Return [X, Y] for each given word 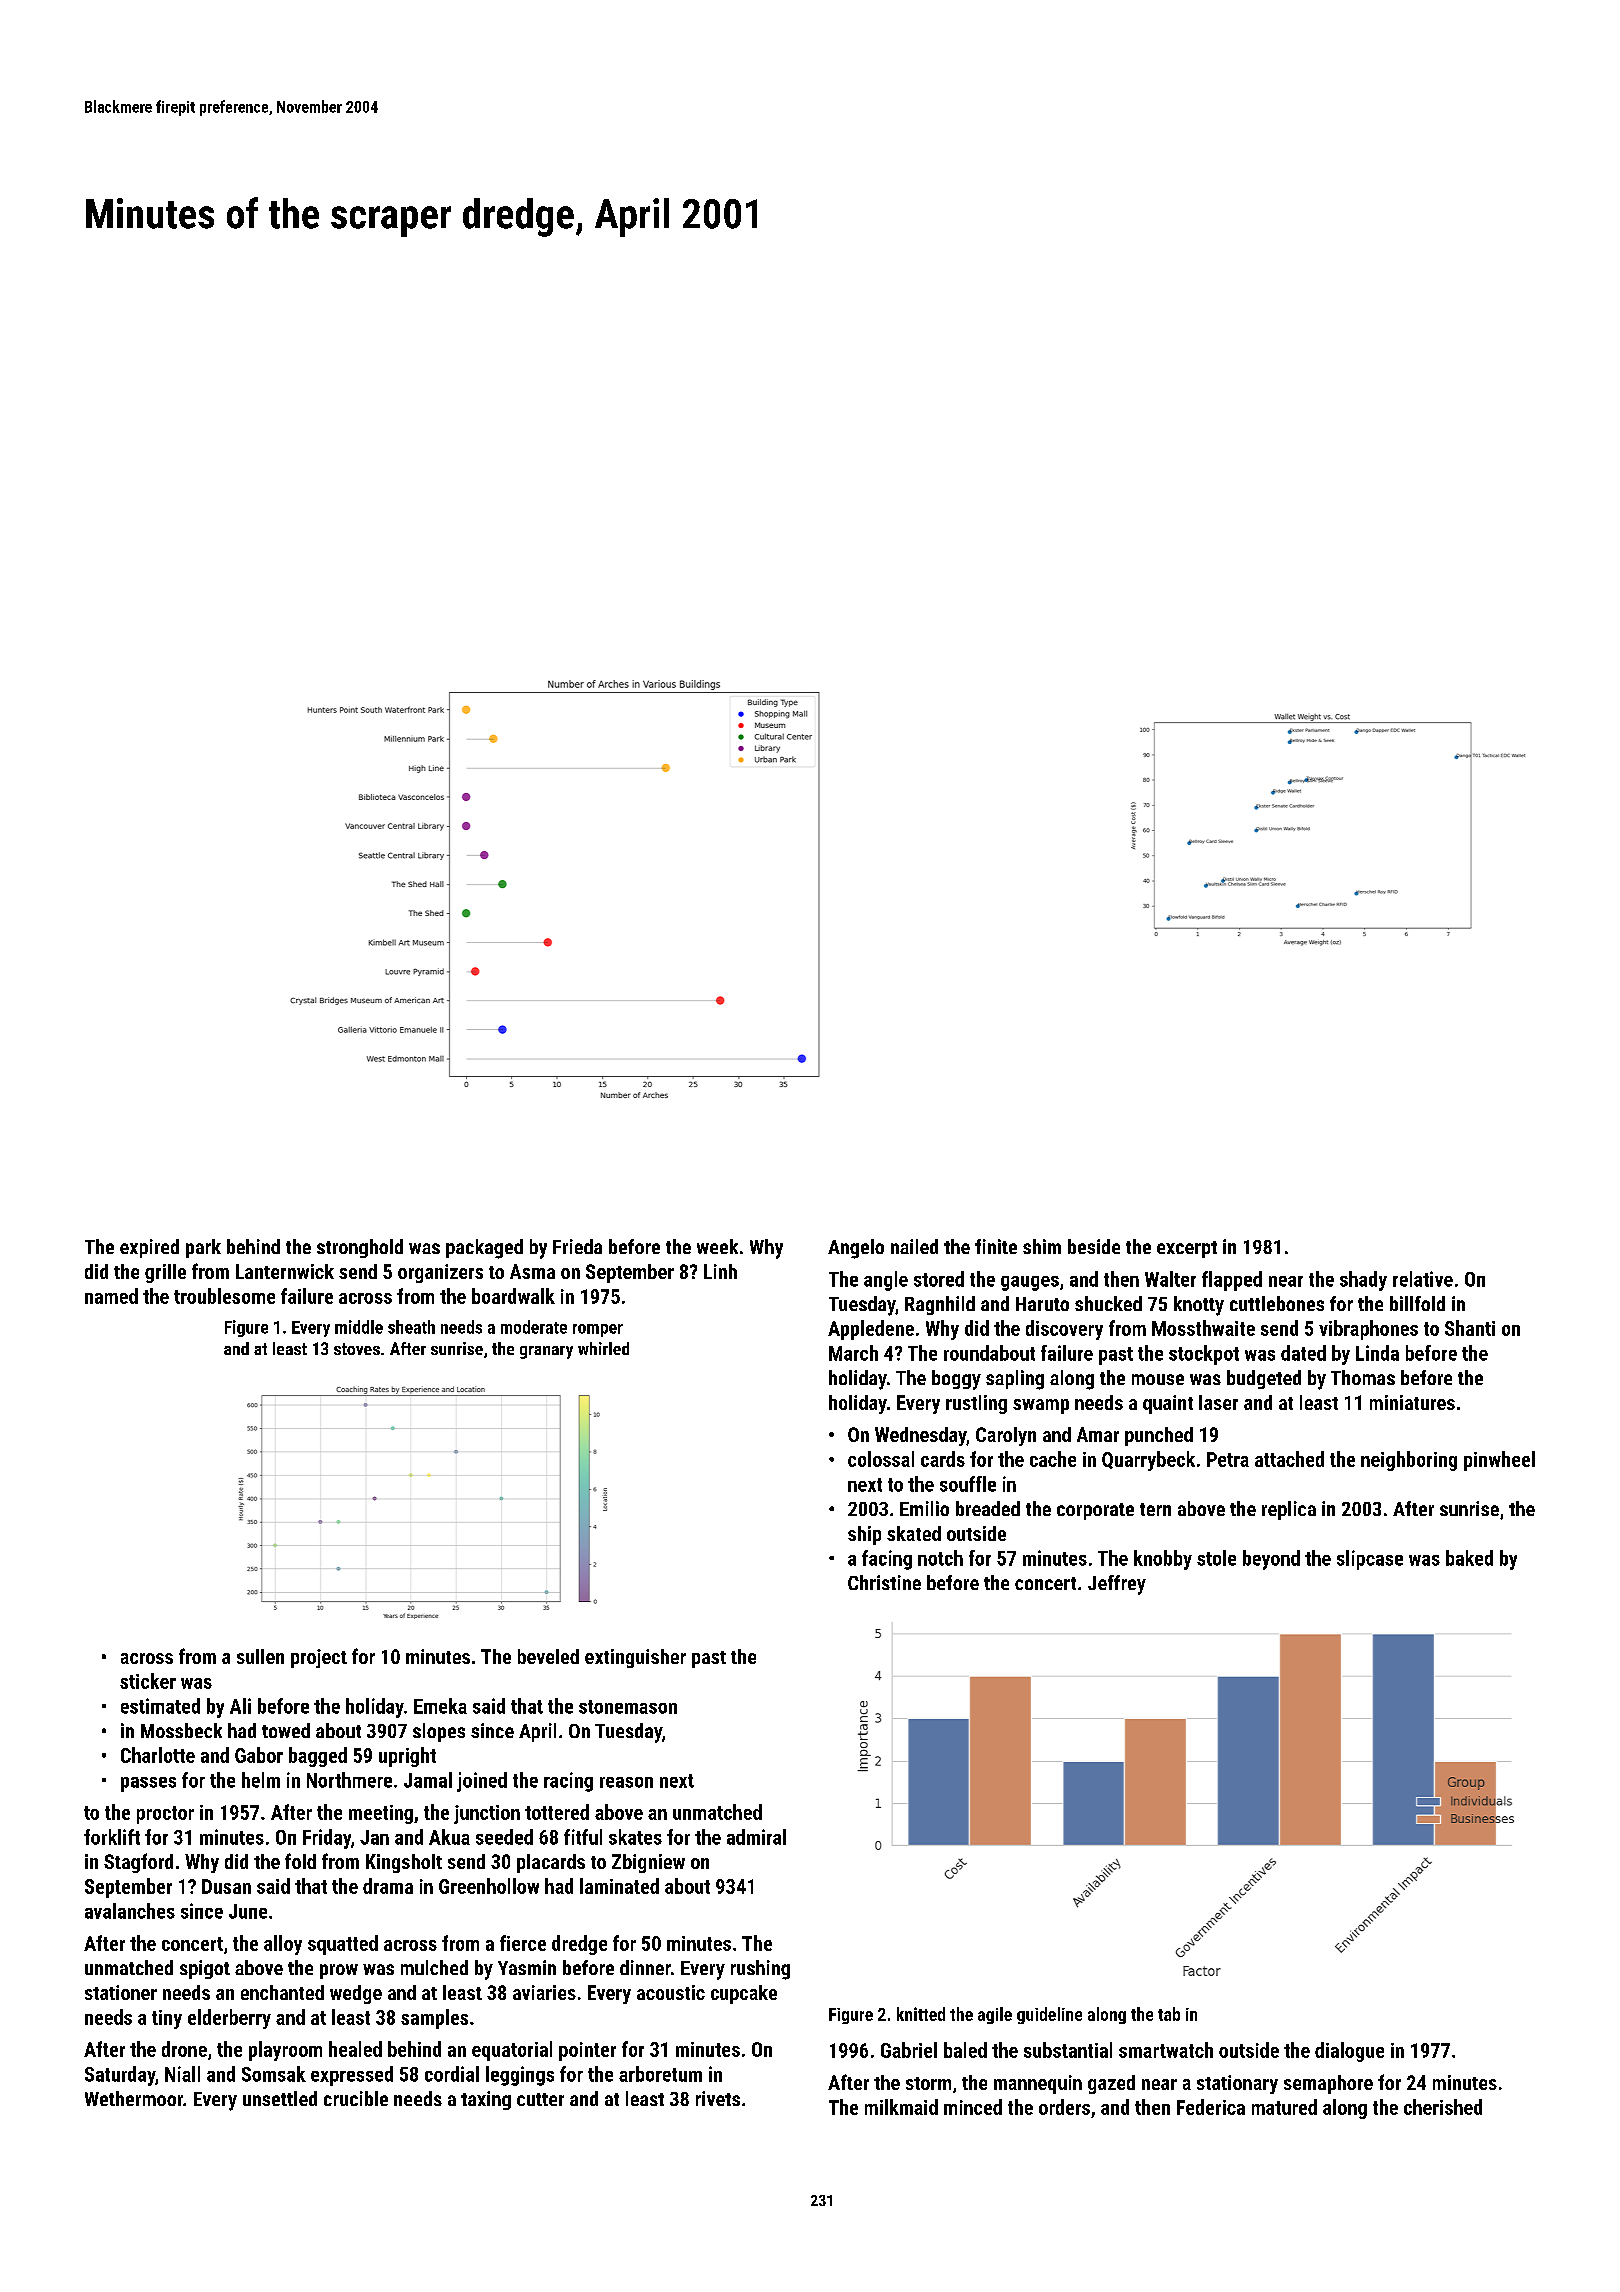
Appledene [871, 1330]
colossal [881, 1459]
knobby [1163, 1560]
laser [1218, 1402]
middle [359, 1327]
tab [1169, 2014]
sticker [148, 1681]
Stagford [138, 1863]
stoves [357, 1349]
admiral [756, 1837]
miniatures [1412, 1402]
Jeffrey [1117, 1585]
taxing [486, 2100]
